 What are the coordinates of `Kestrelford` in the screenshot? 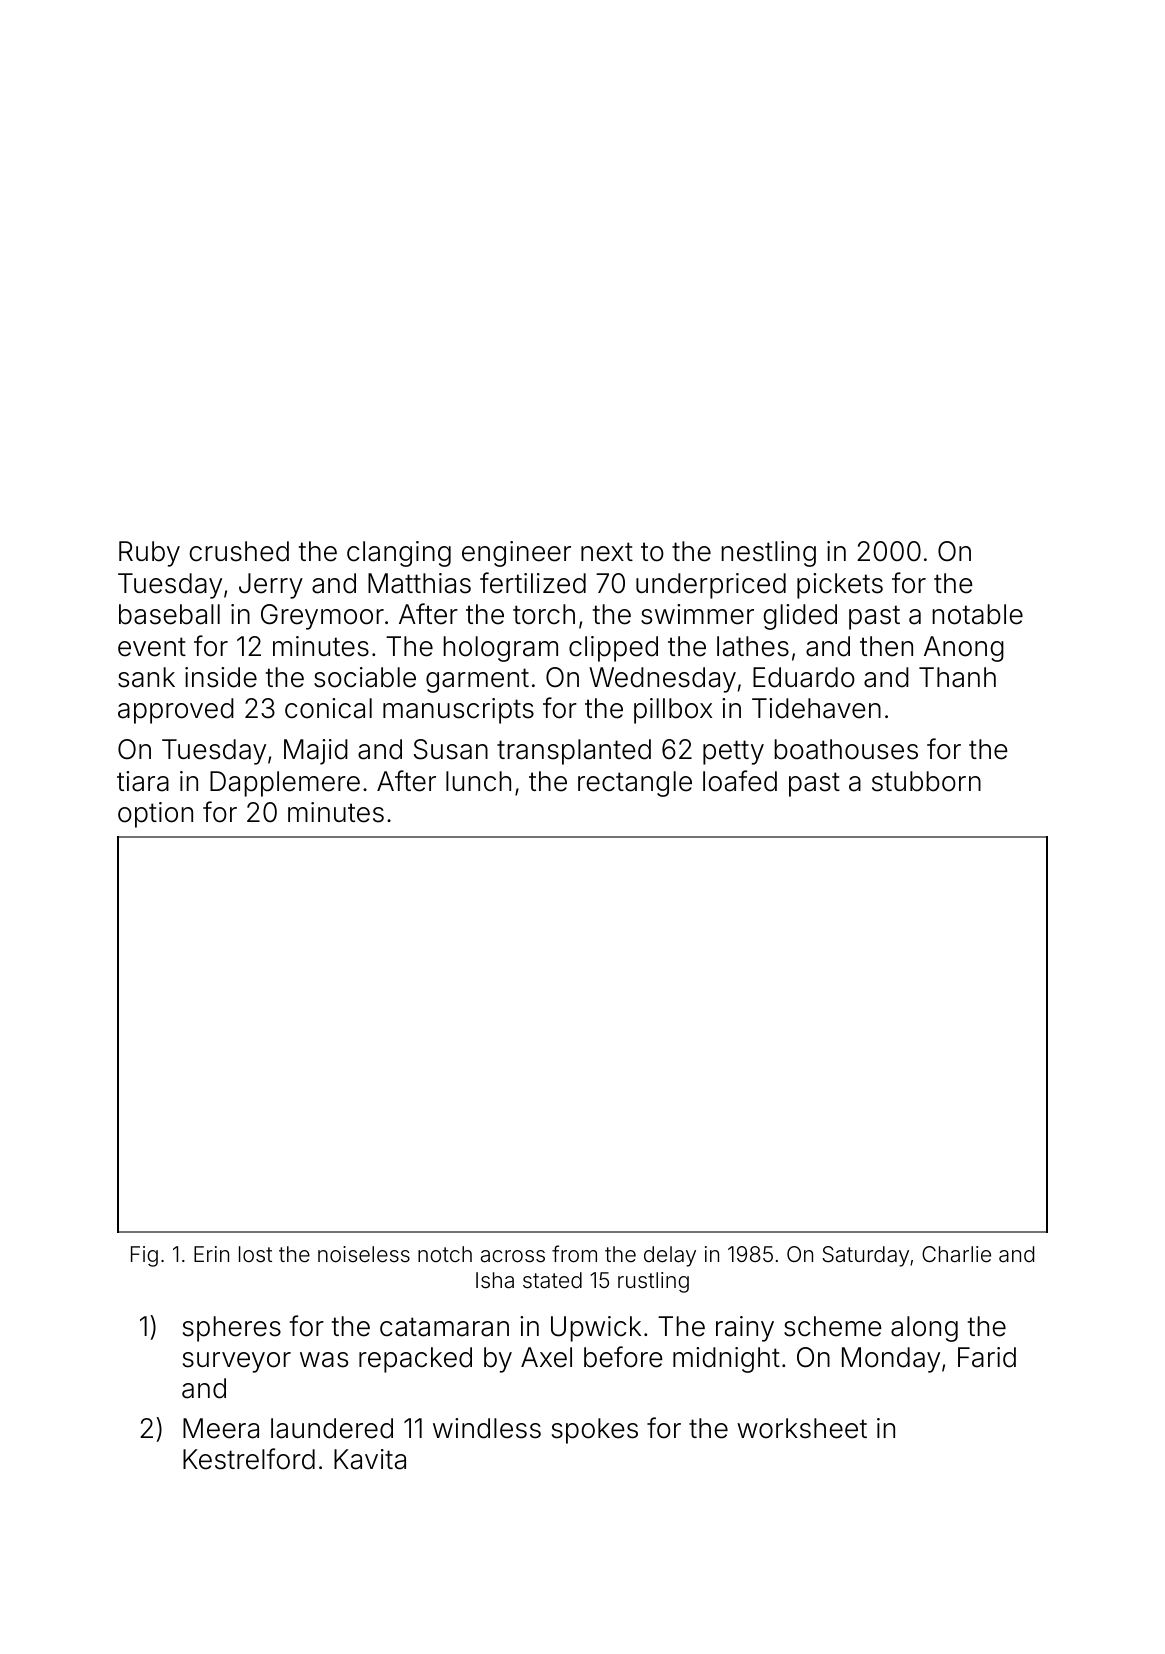 It's located at (249, 1459).
